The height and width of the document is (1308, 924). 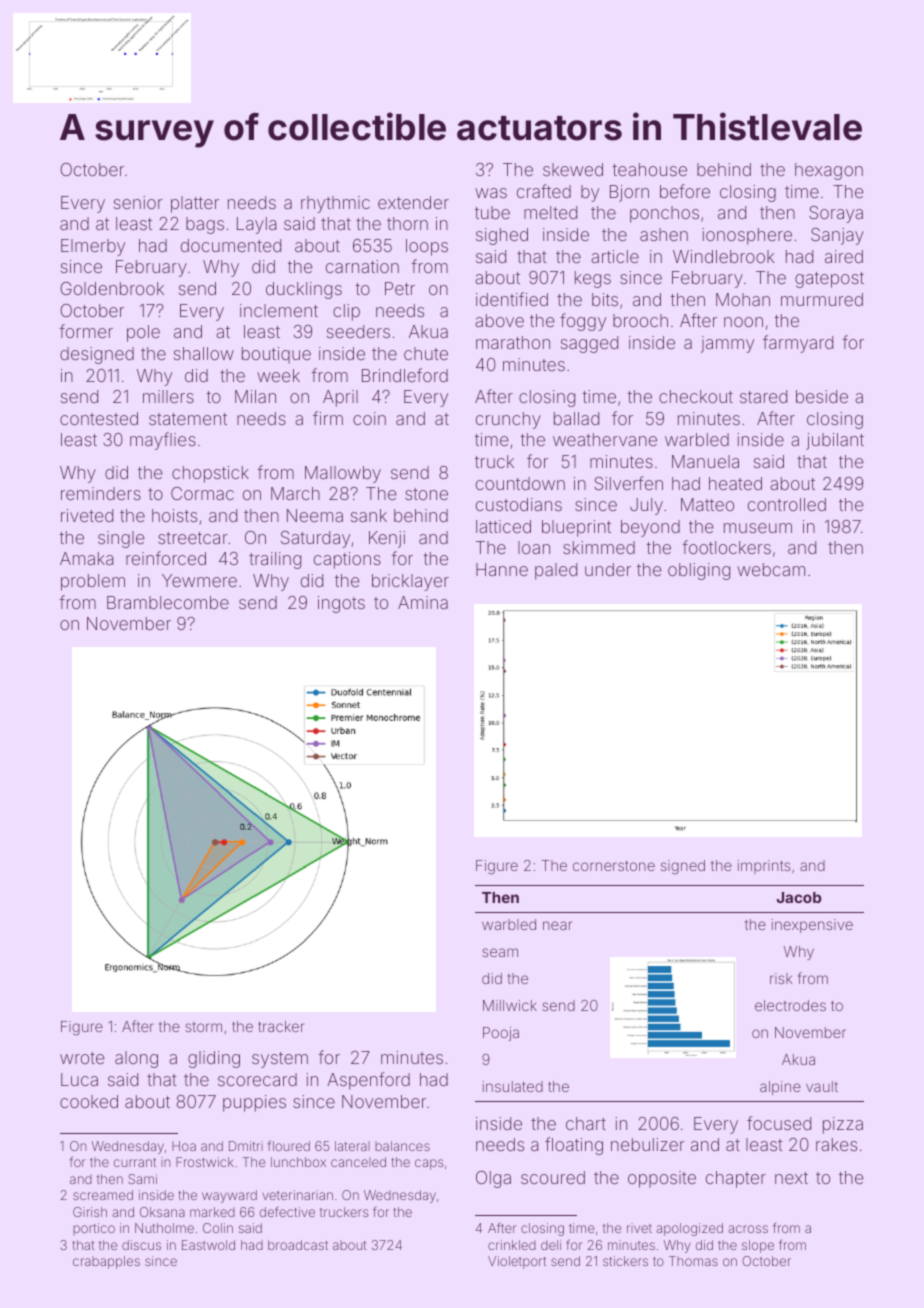 What do you see at coordinates (685, 191) in the document?
I see `before` at bounding box center [685, 191].
